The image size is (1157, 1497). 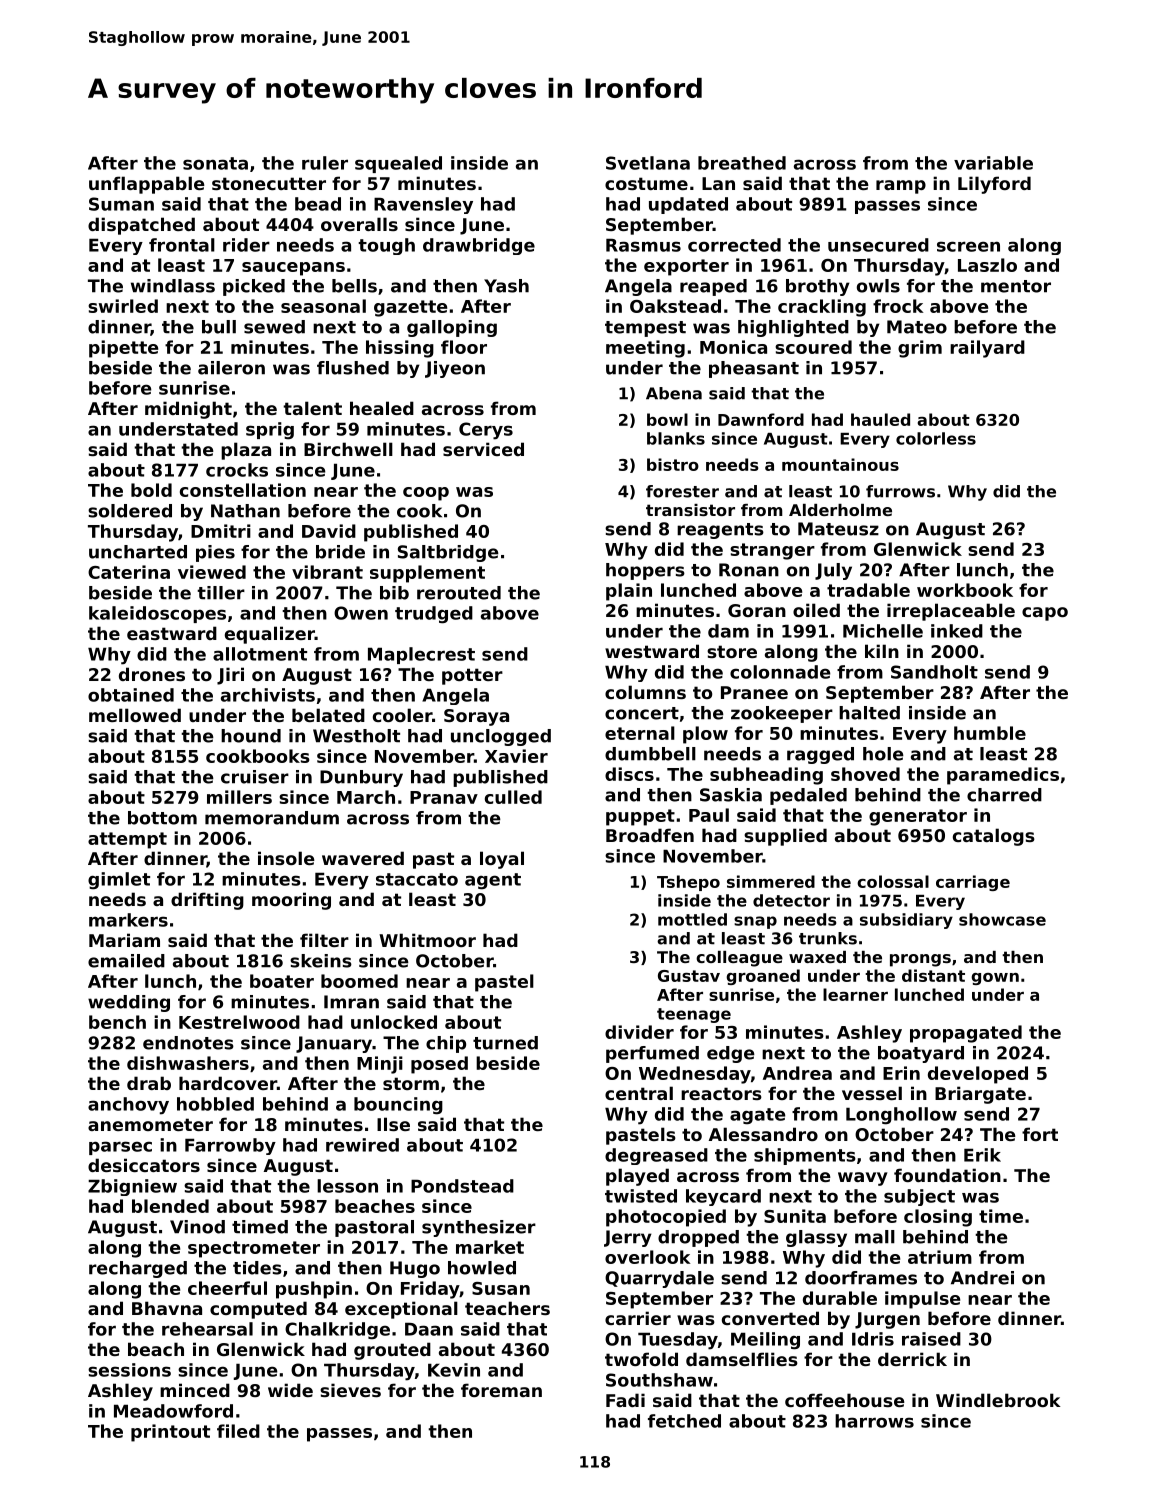 I want to click on variable, so click(x=993, y=163).
